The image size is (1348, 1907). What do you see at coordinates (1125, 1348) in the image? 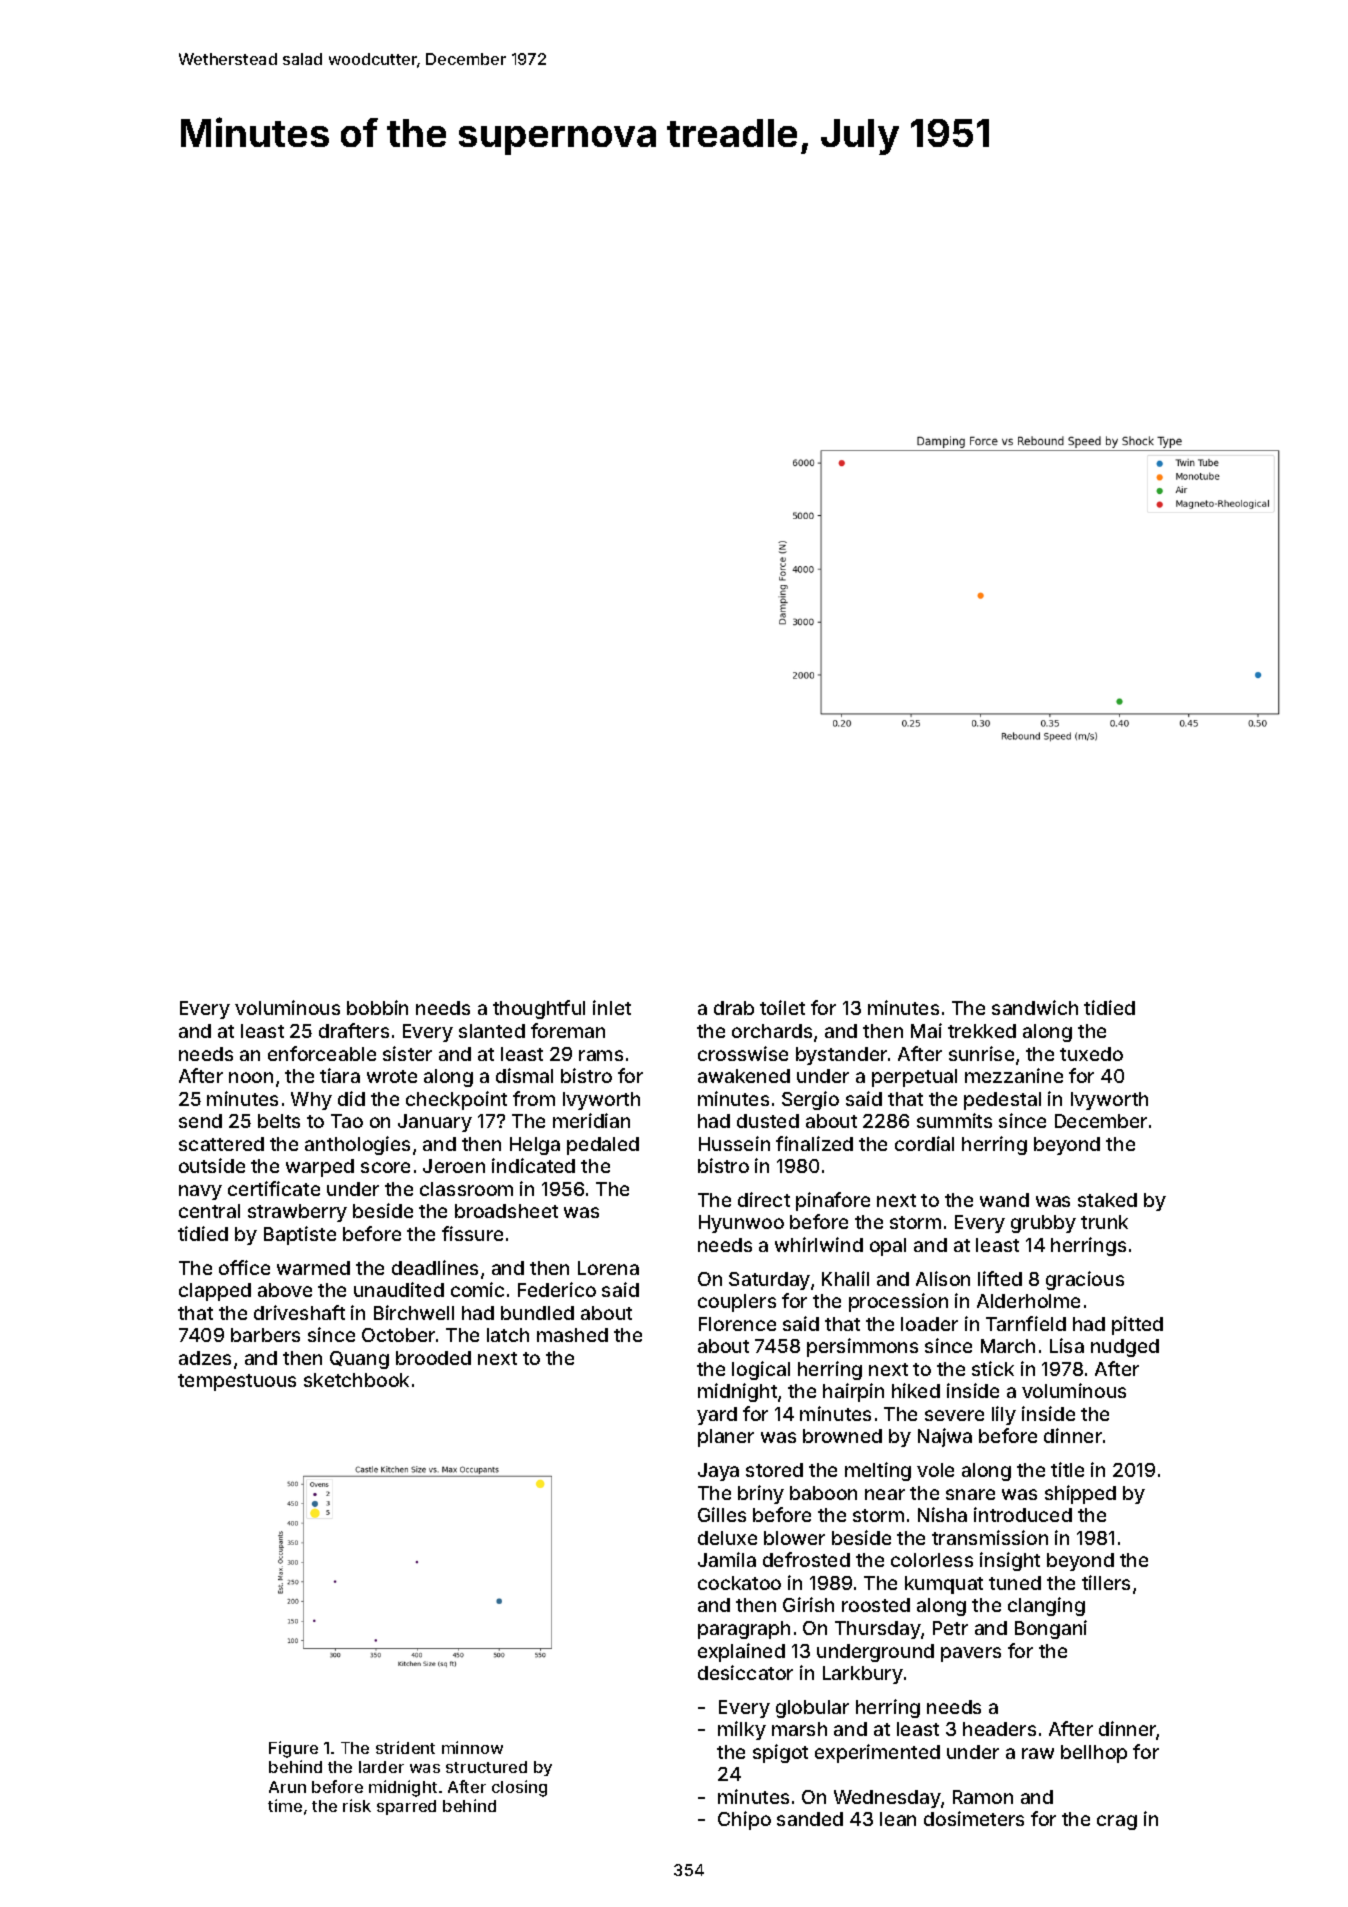
I see `nudged` at bounding box center [1125, 1348].
